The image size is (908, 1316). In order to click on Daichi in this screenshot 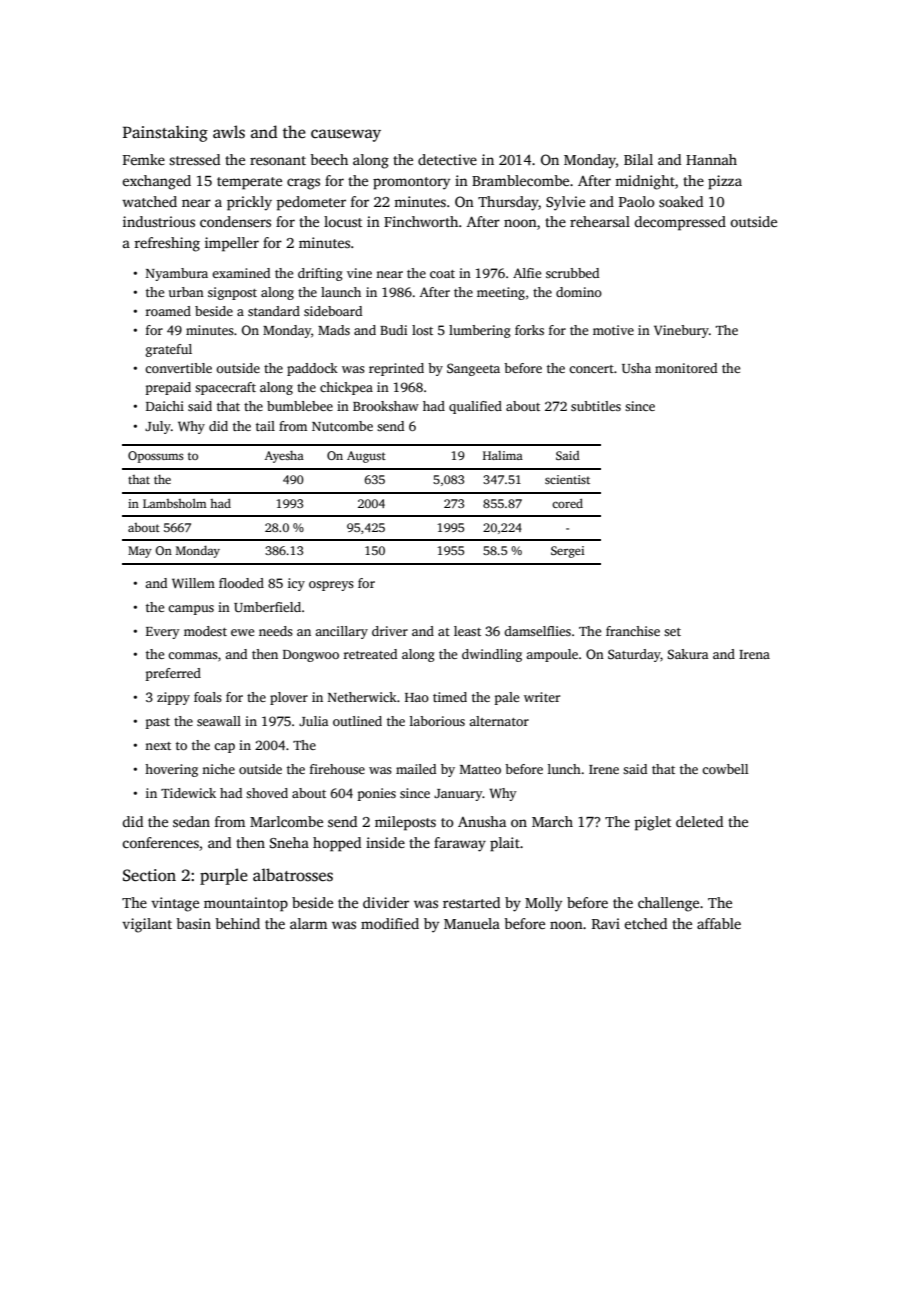, I will do `click(165, 406)`.
